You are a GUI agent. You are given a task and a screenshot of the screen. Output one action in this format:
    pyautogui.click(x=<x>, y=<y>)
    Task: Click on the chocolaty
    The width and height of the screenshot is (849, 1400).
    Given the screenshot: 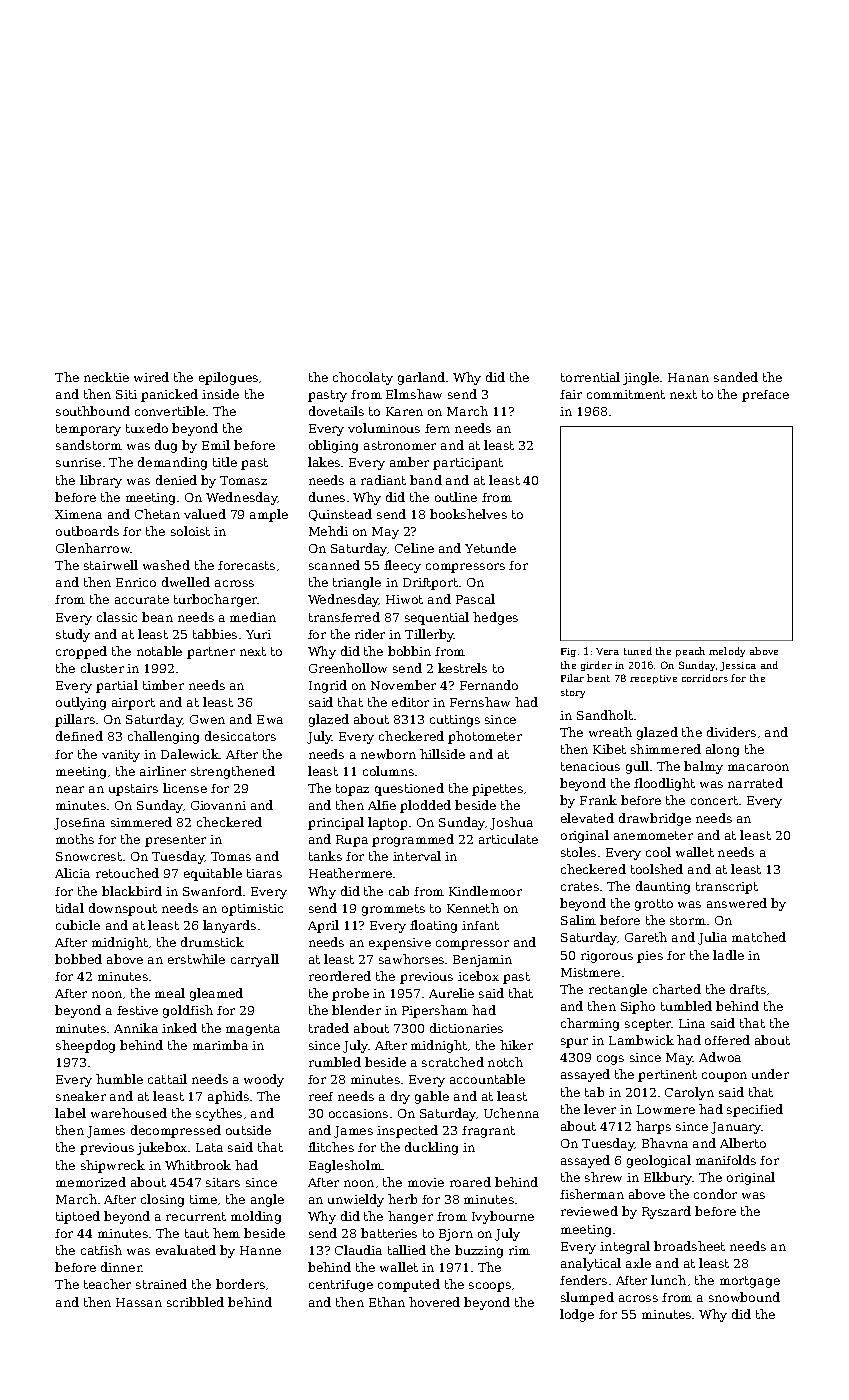 What is the action you would take?
    pyautogui.click(x=363, y=378)
